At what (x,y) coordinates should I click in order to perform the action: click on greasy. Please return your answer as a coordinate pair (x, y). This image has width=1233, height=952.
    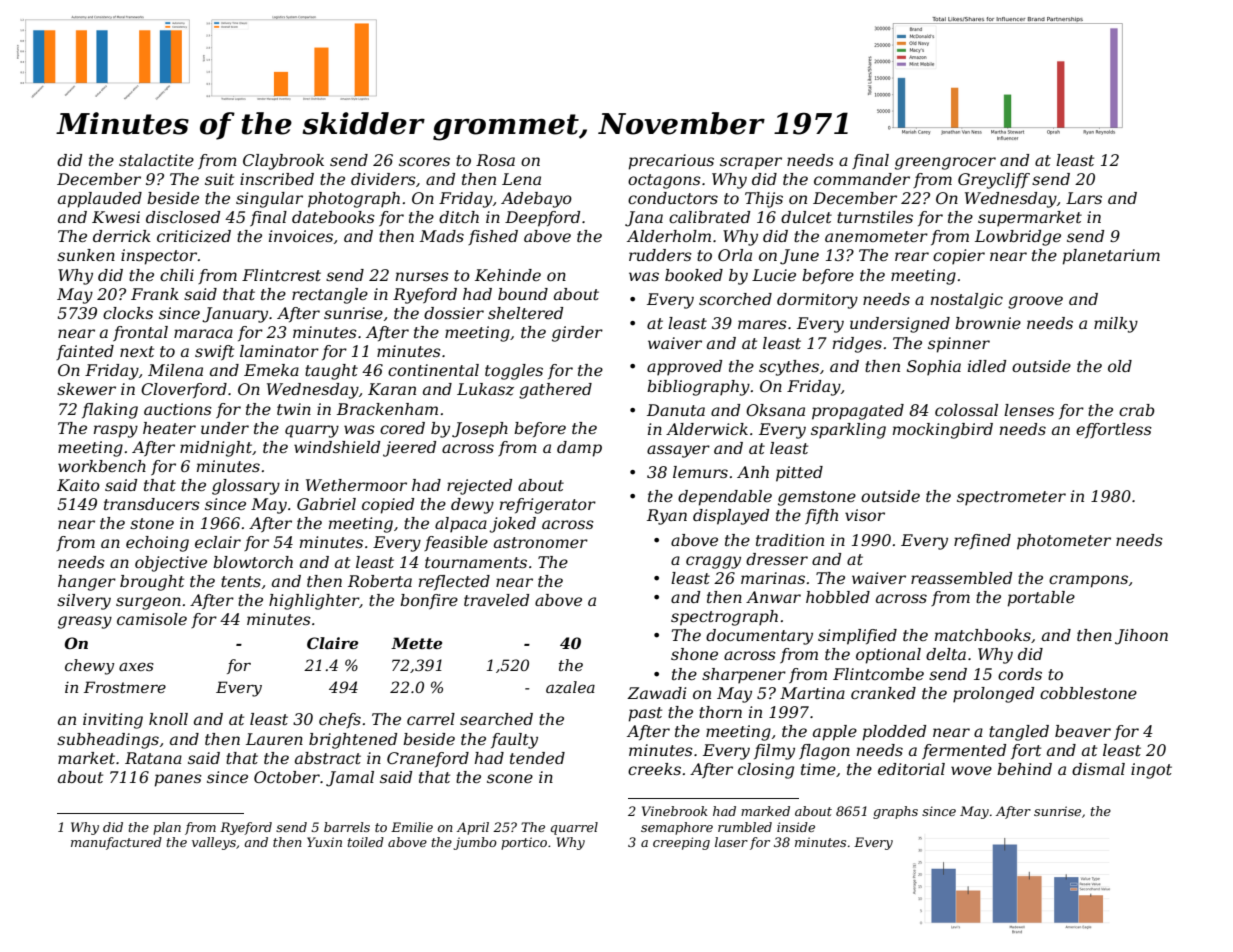
    Looking at the image, I should click on (85, 622).
